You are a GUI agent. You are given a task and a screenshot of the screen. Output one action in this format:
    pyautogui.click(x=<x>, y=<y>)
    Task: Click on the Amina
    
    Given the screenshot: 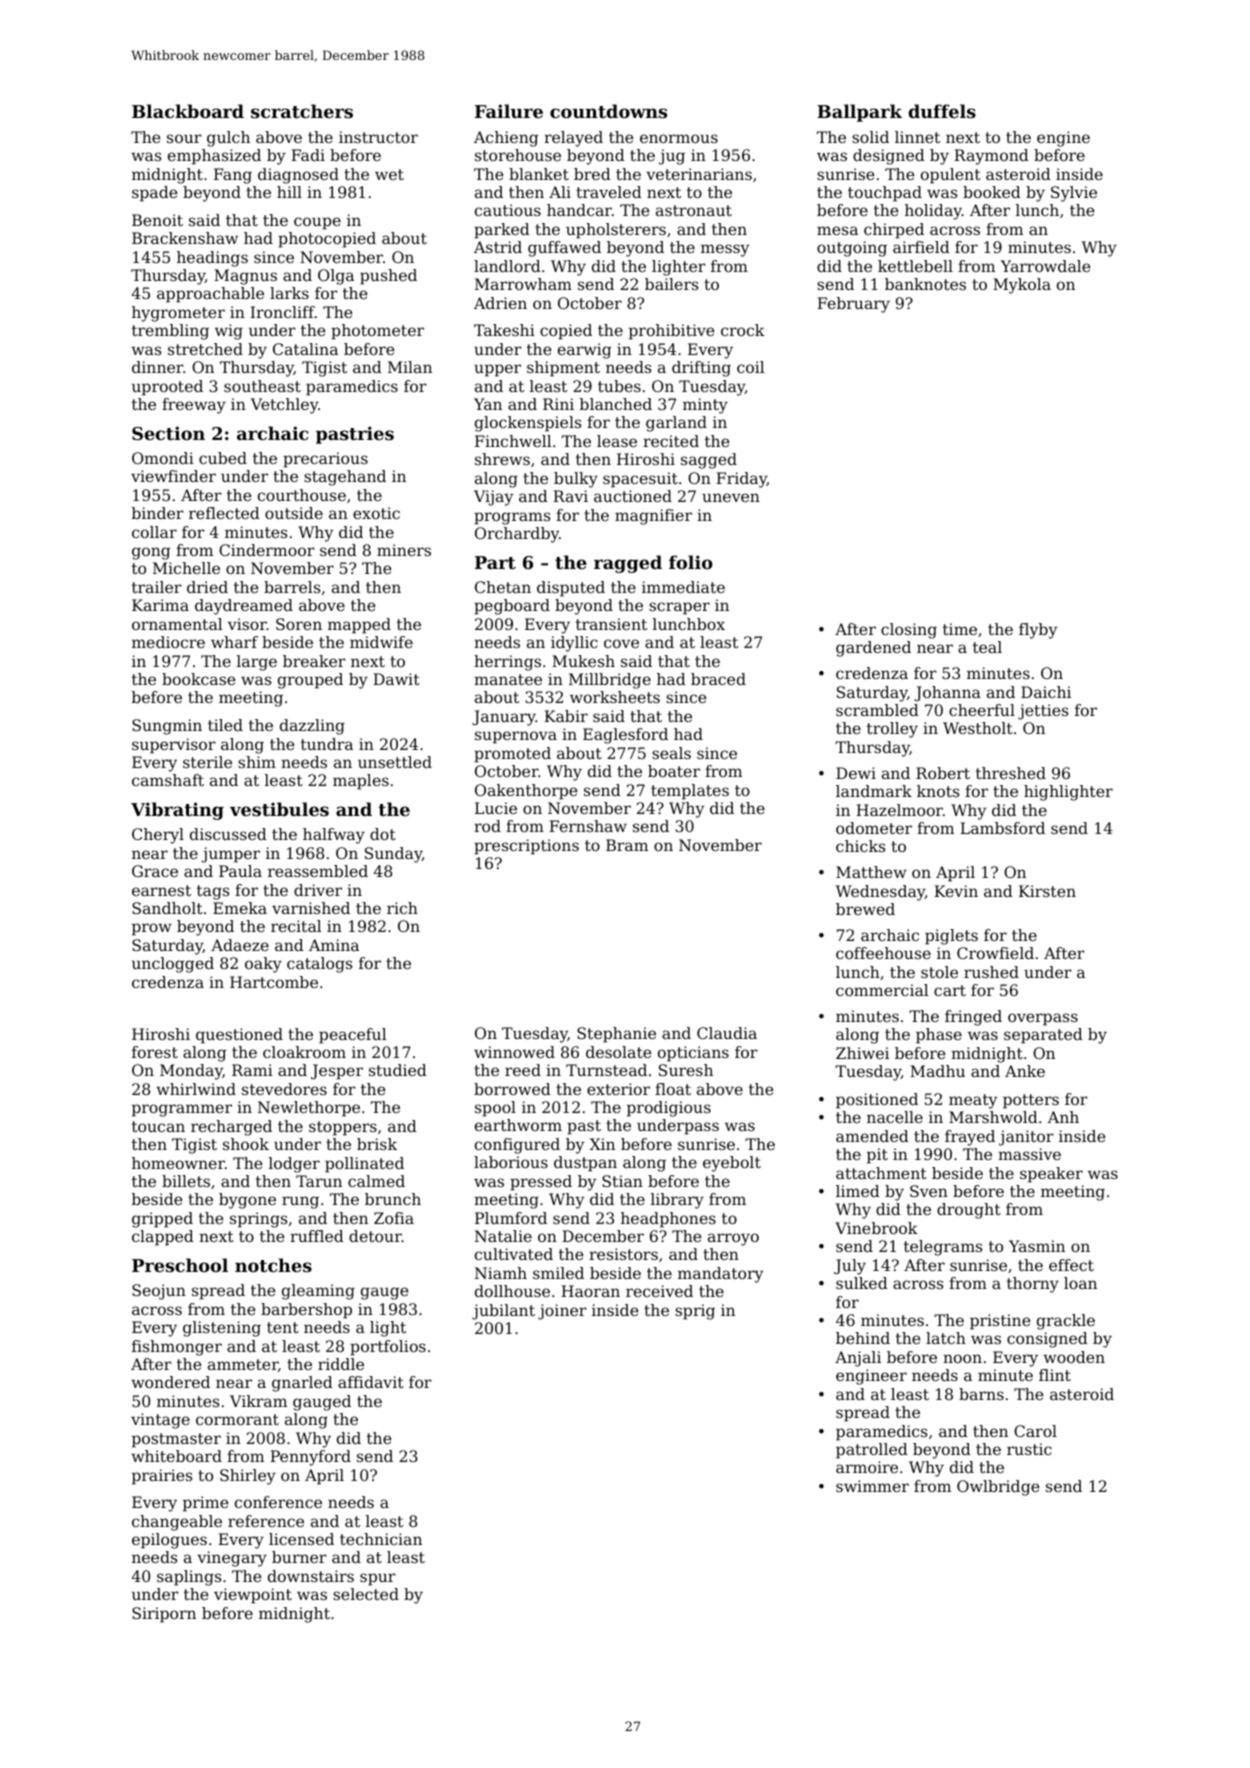 What is the action you would take?
    pyautogui.click(x=334, y=945)
